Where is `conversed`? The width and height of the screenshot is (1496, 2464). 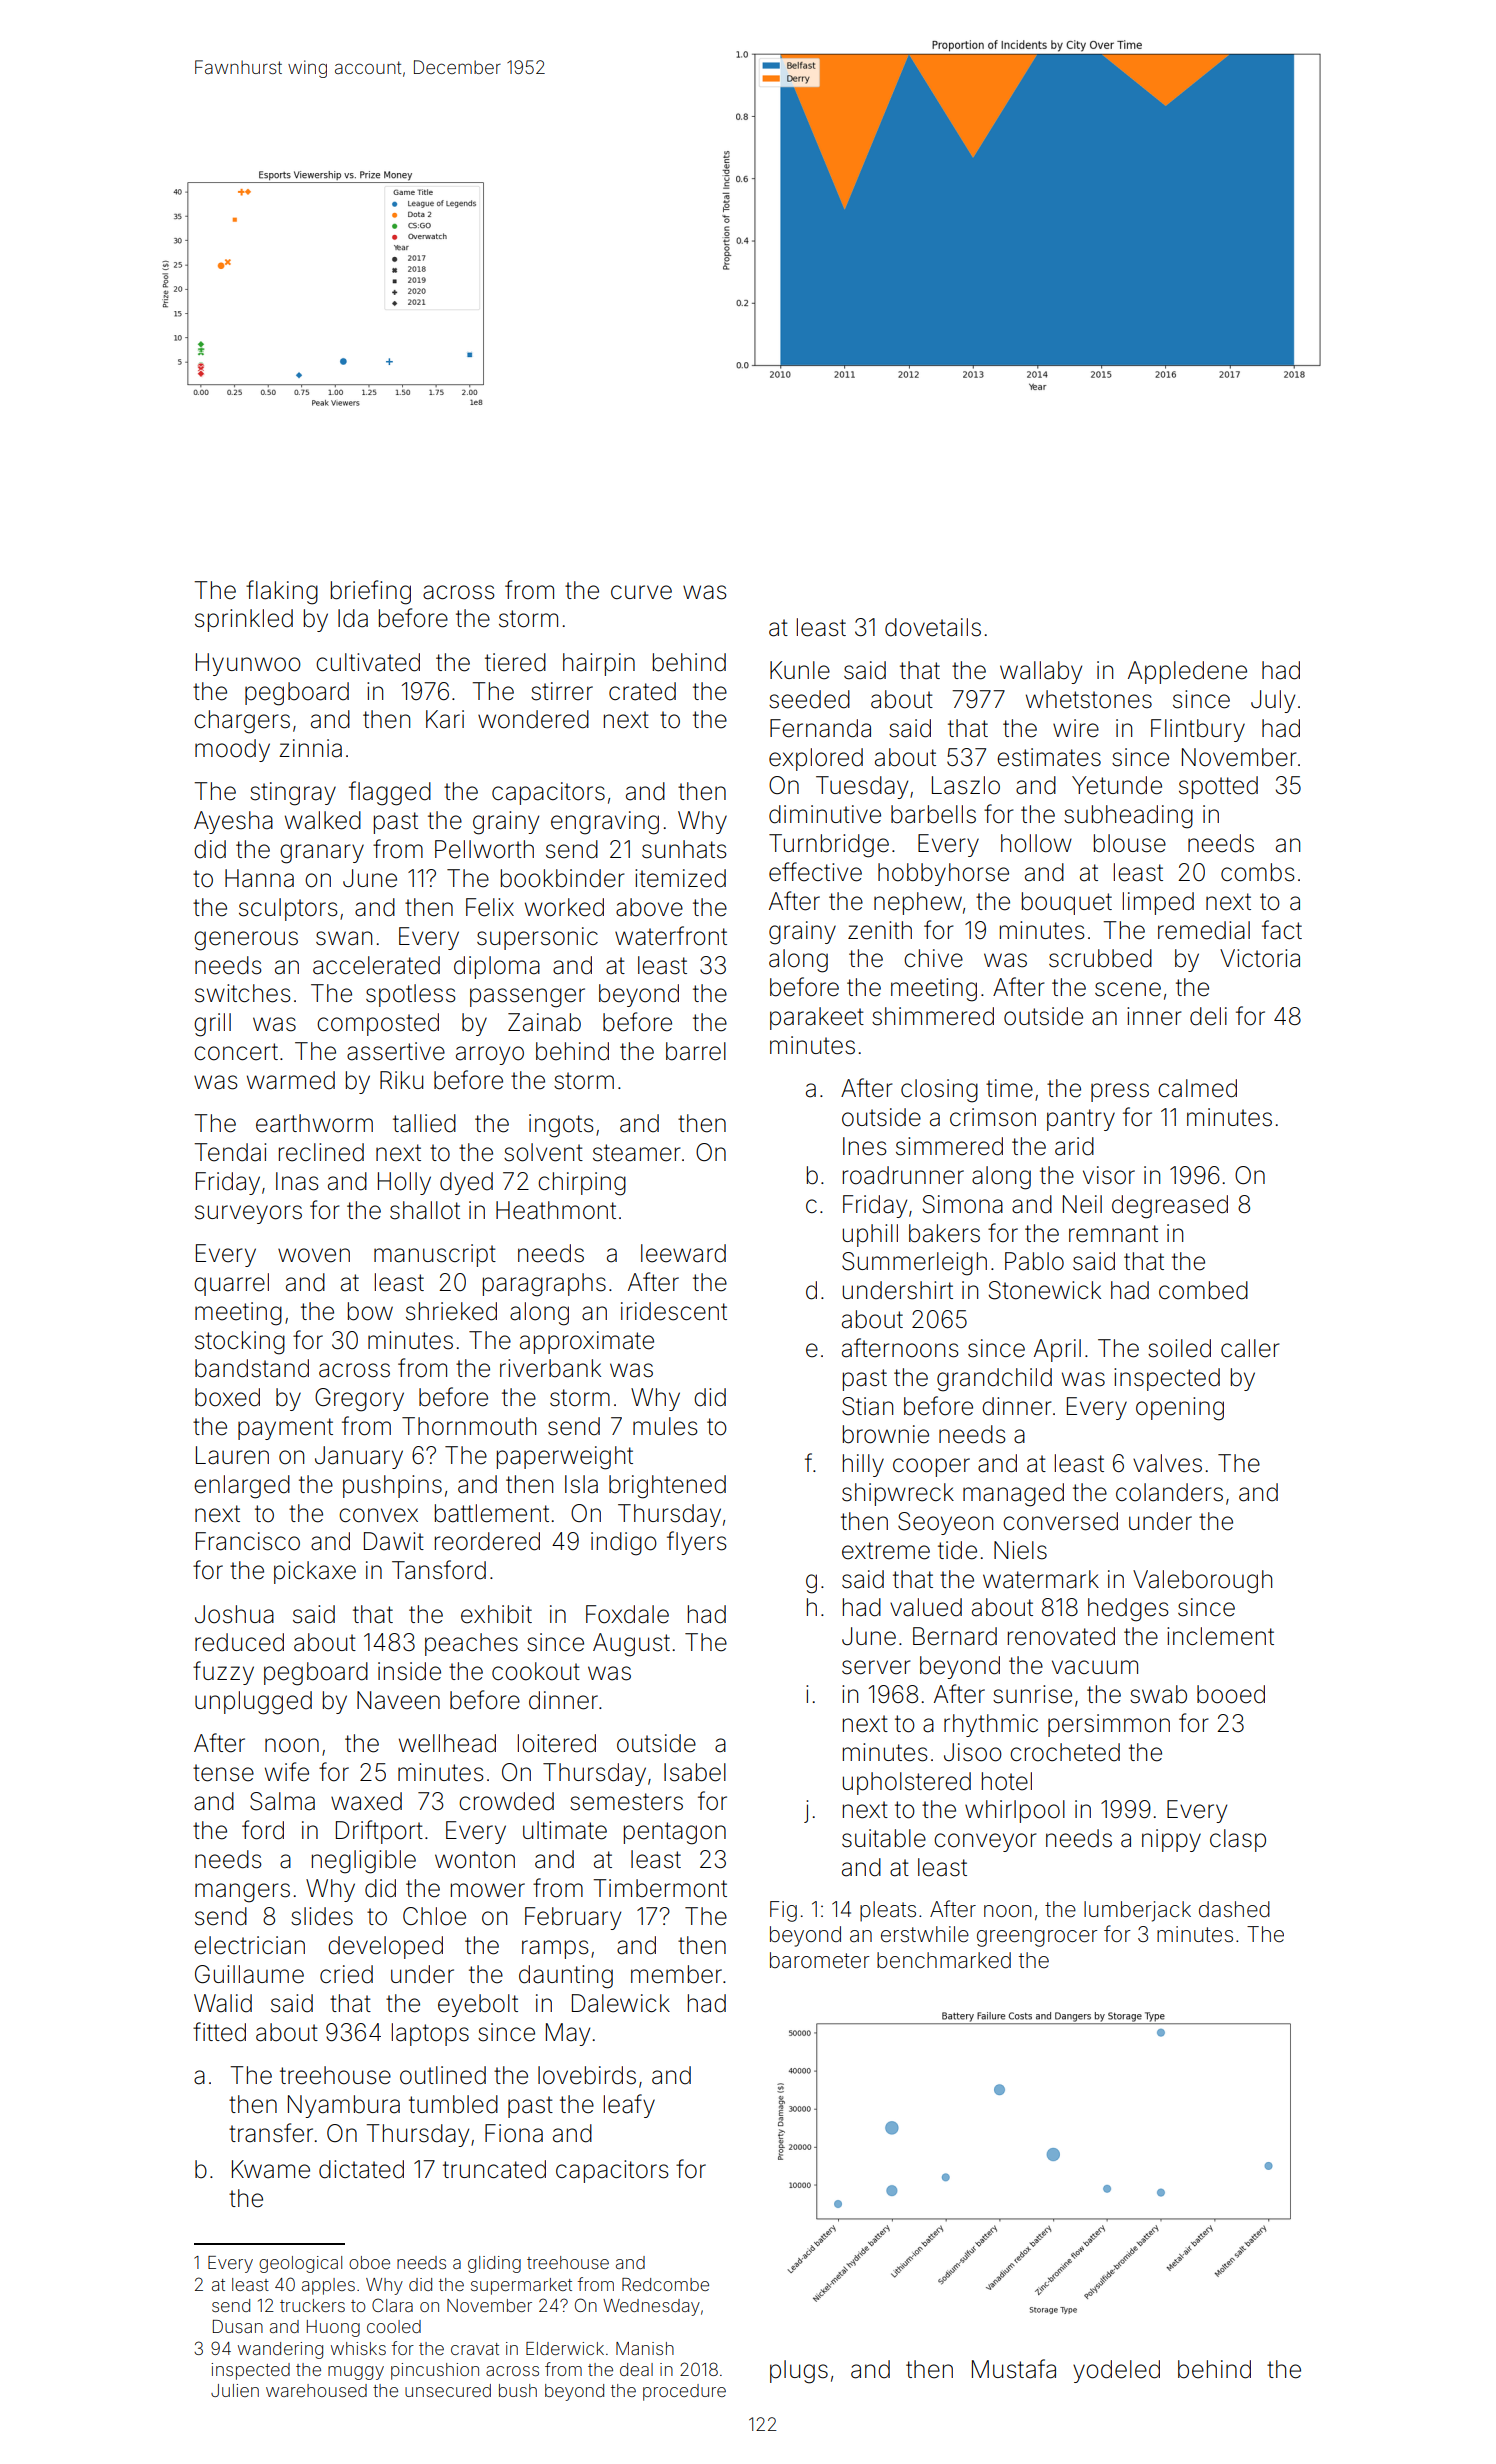
conversed is located at coordinates (1060, 1521).
